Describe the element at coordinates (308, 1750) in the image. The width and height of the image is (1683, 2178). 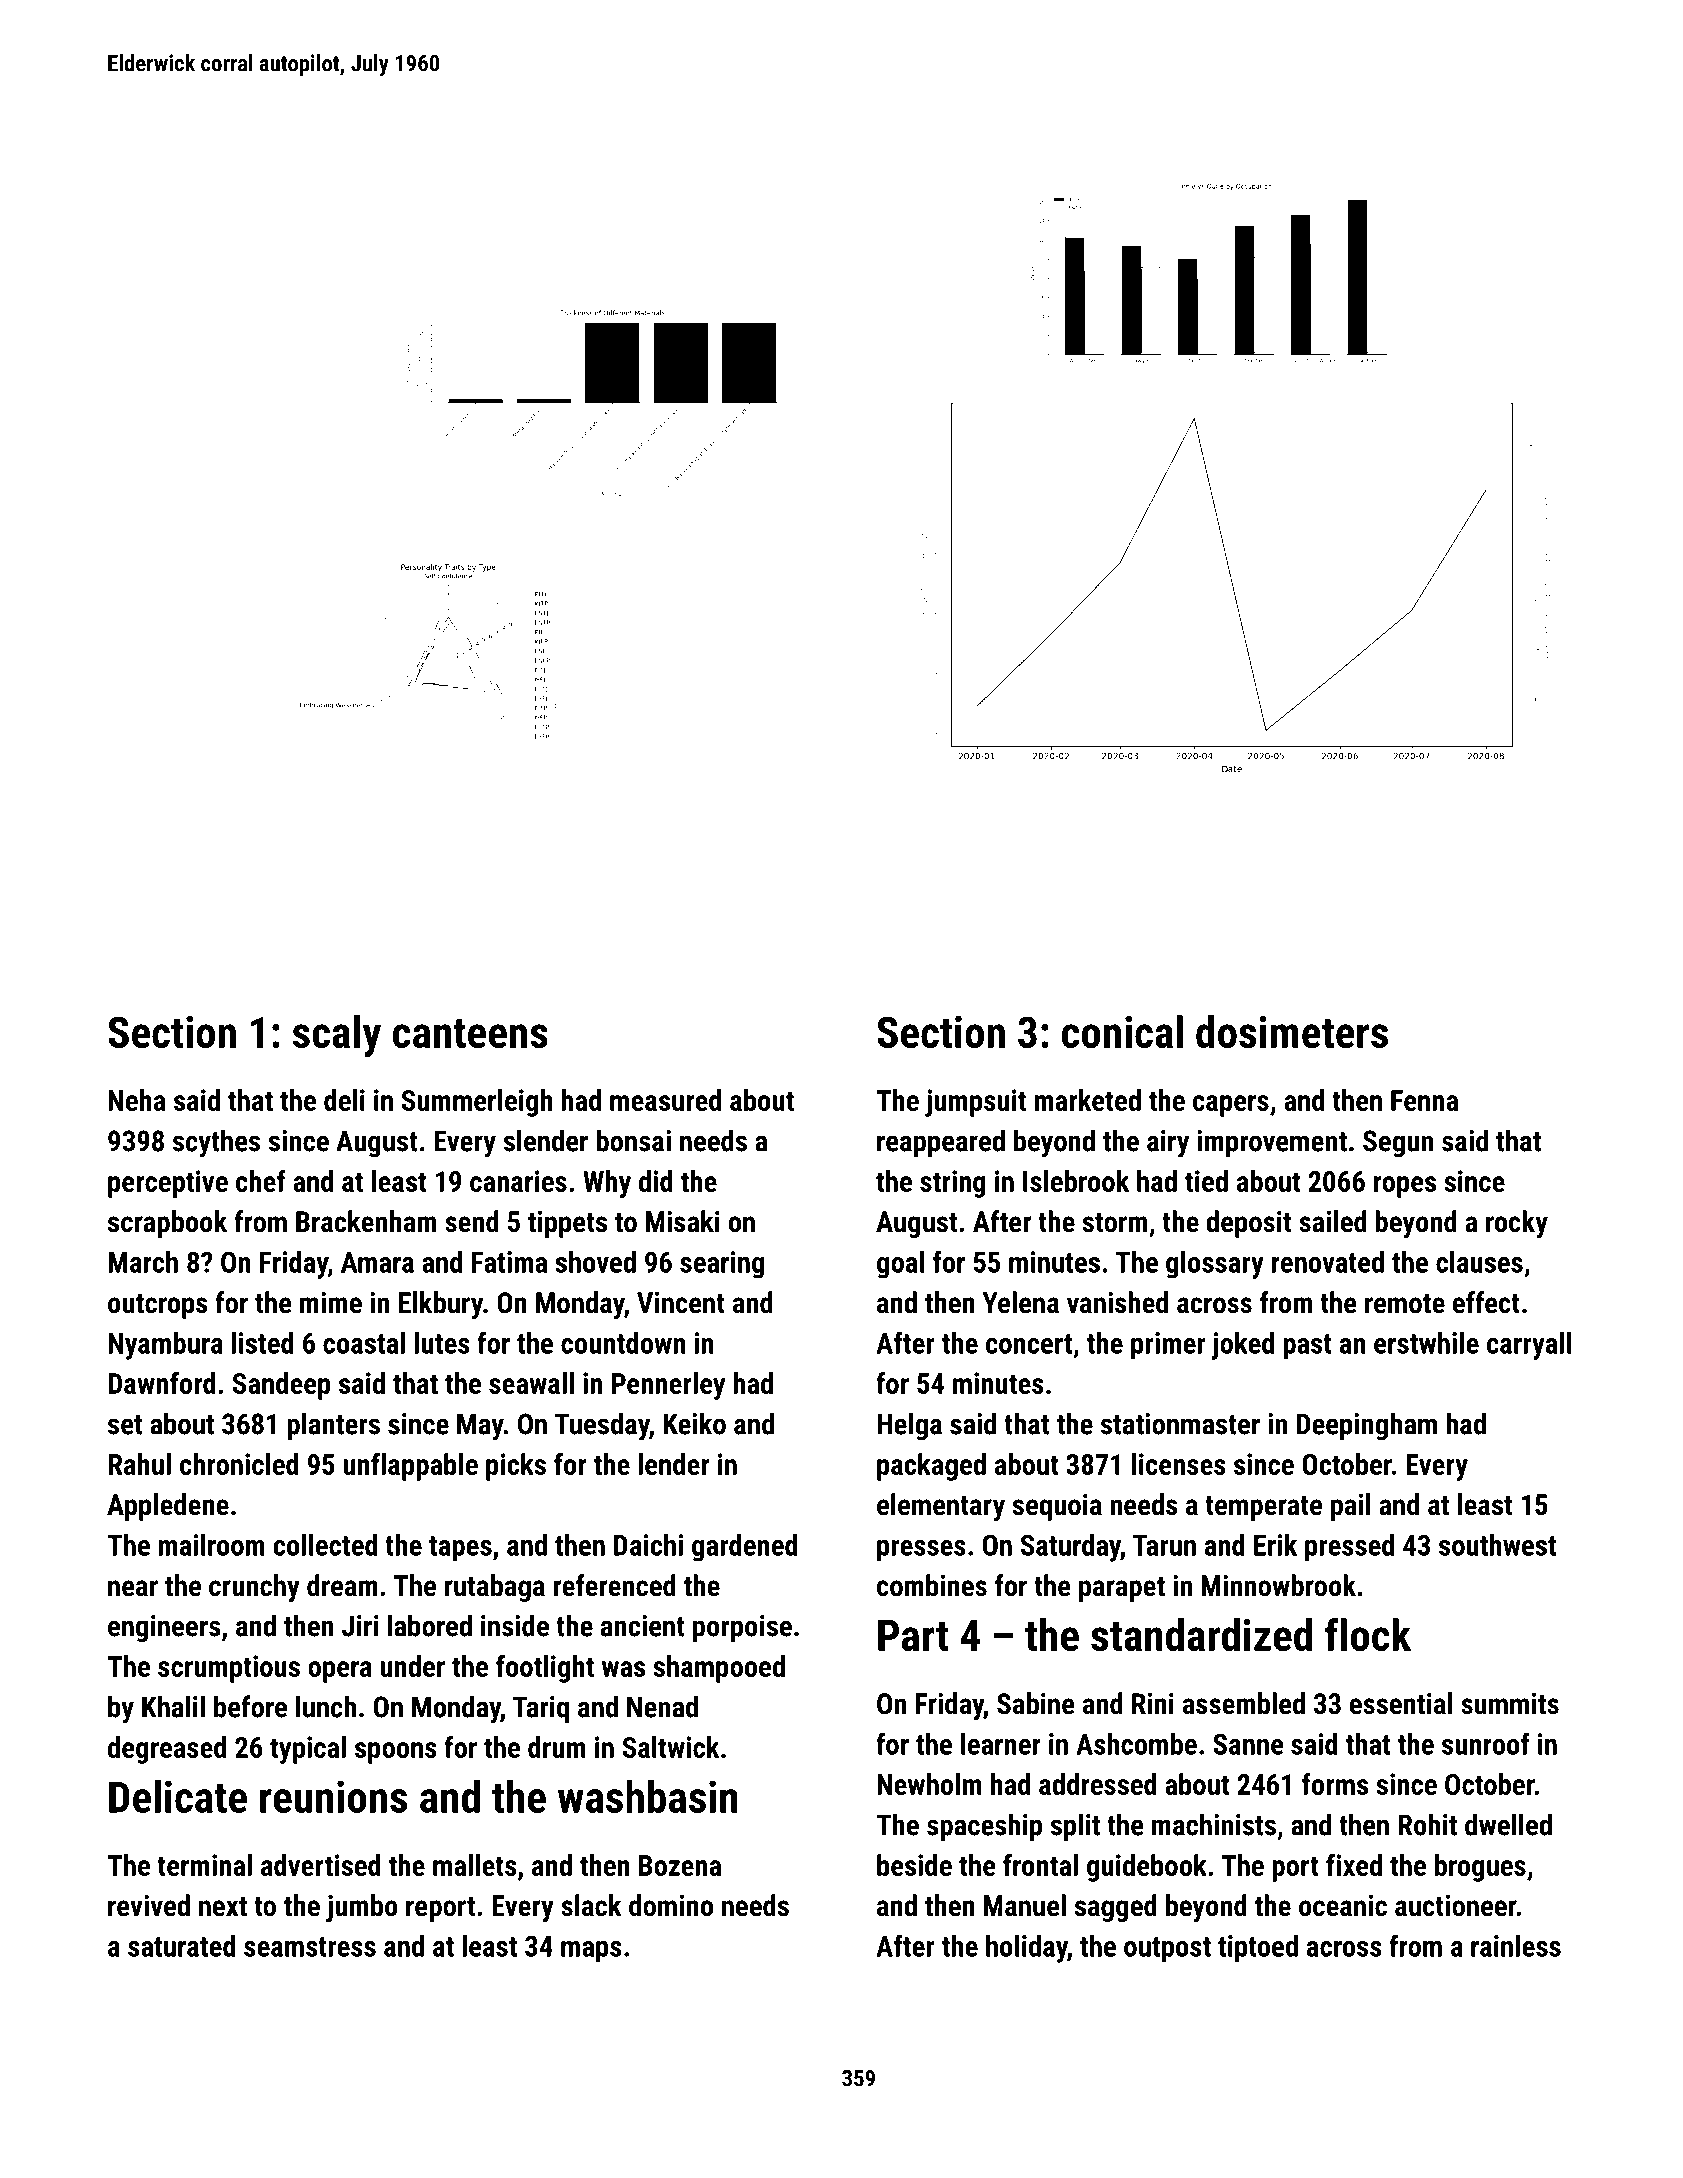
I see `typical` at that location.
